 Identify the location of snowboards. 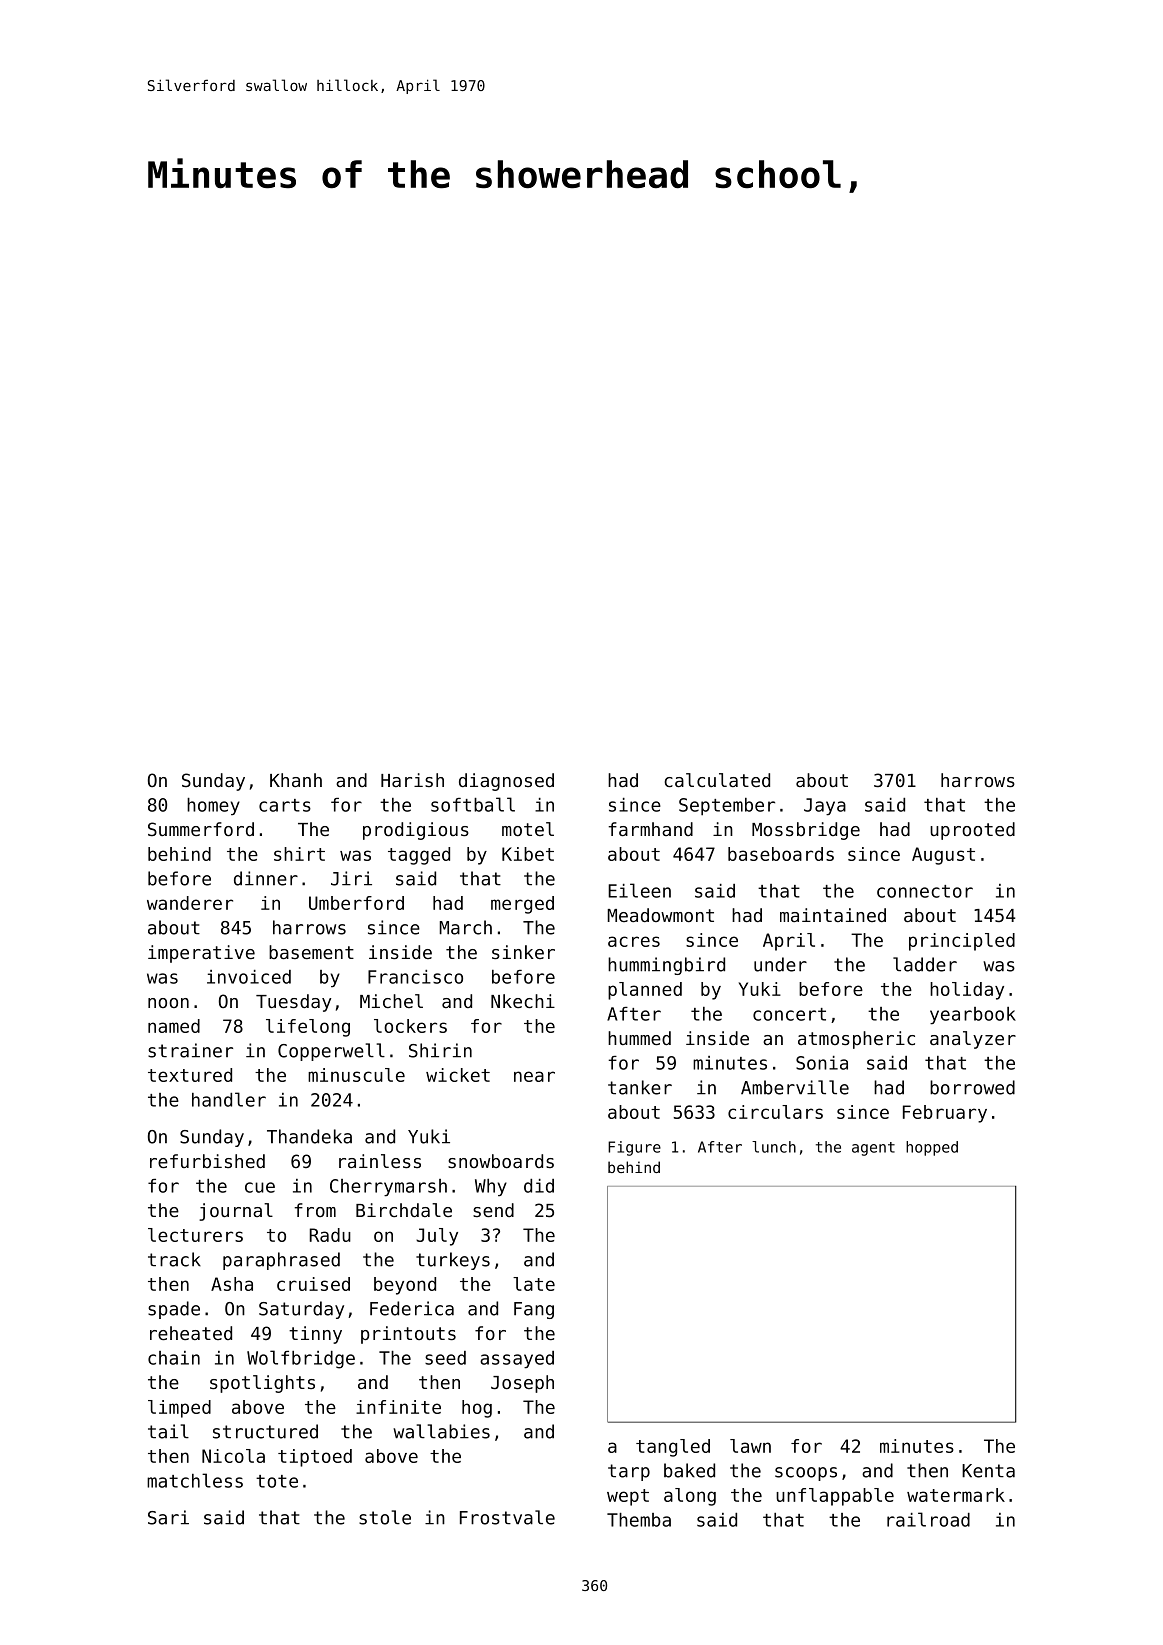
(501, 1161).
